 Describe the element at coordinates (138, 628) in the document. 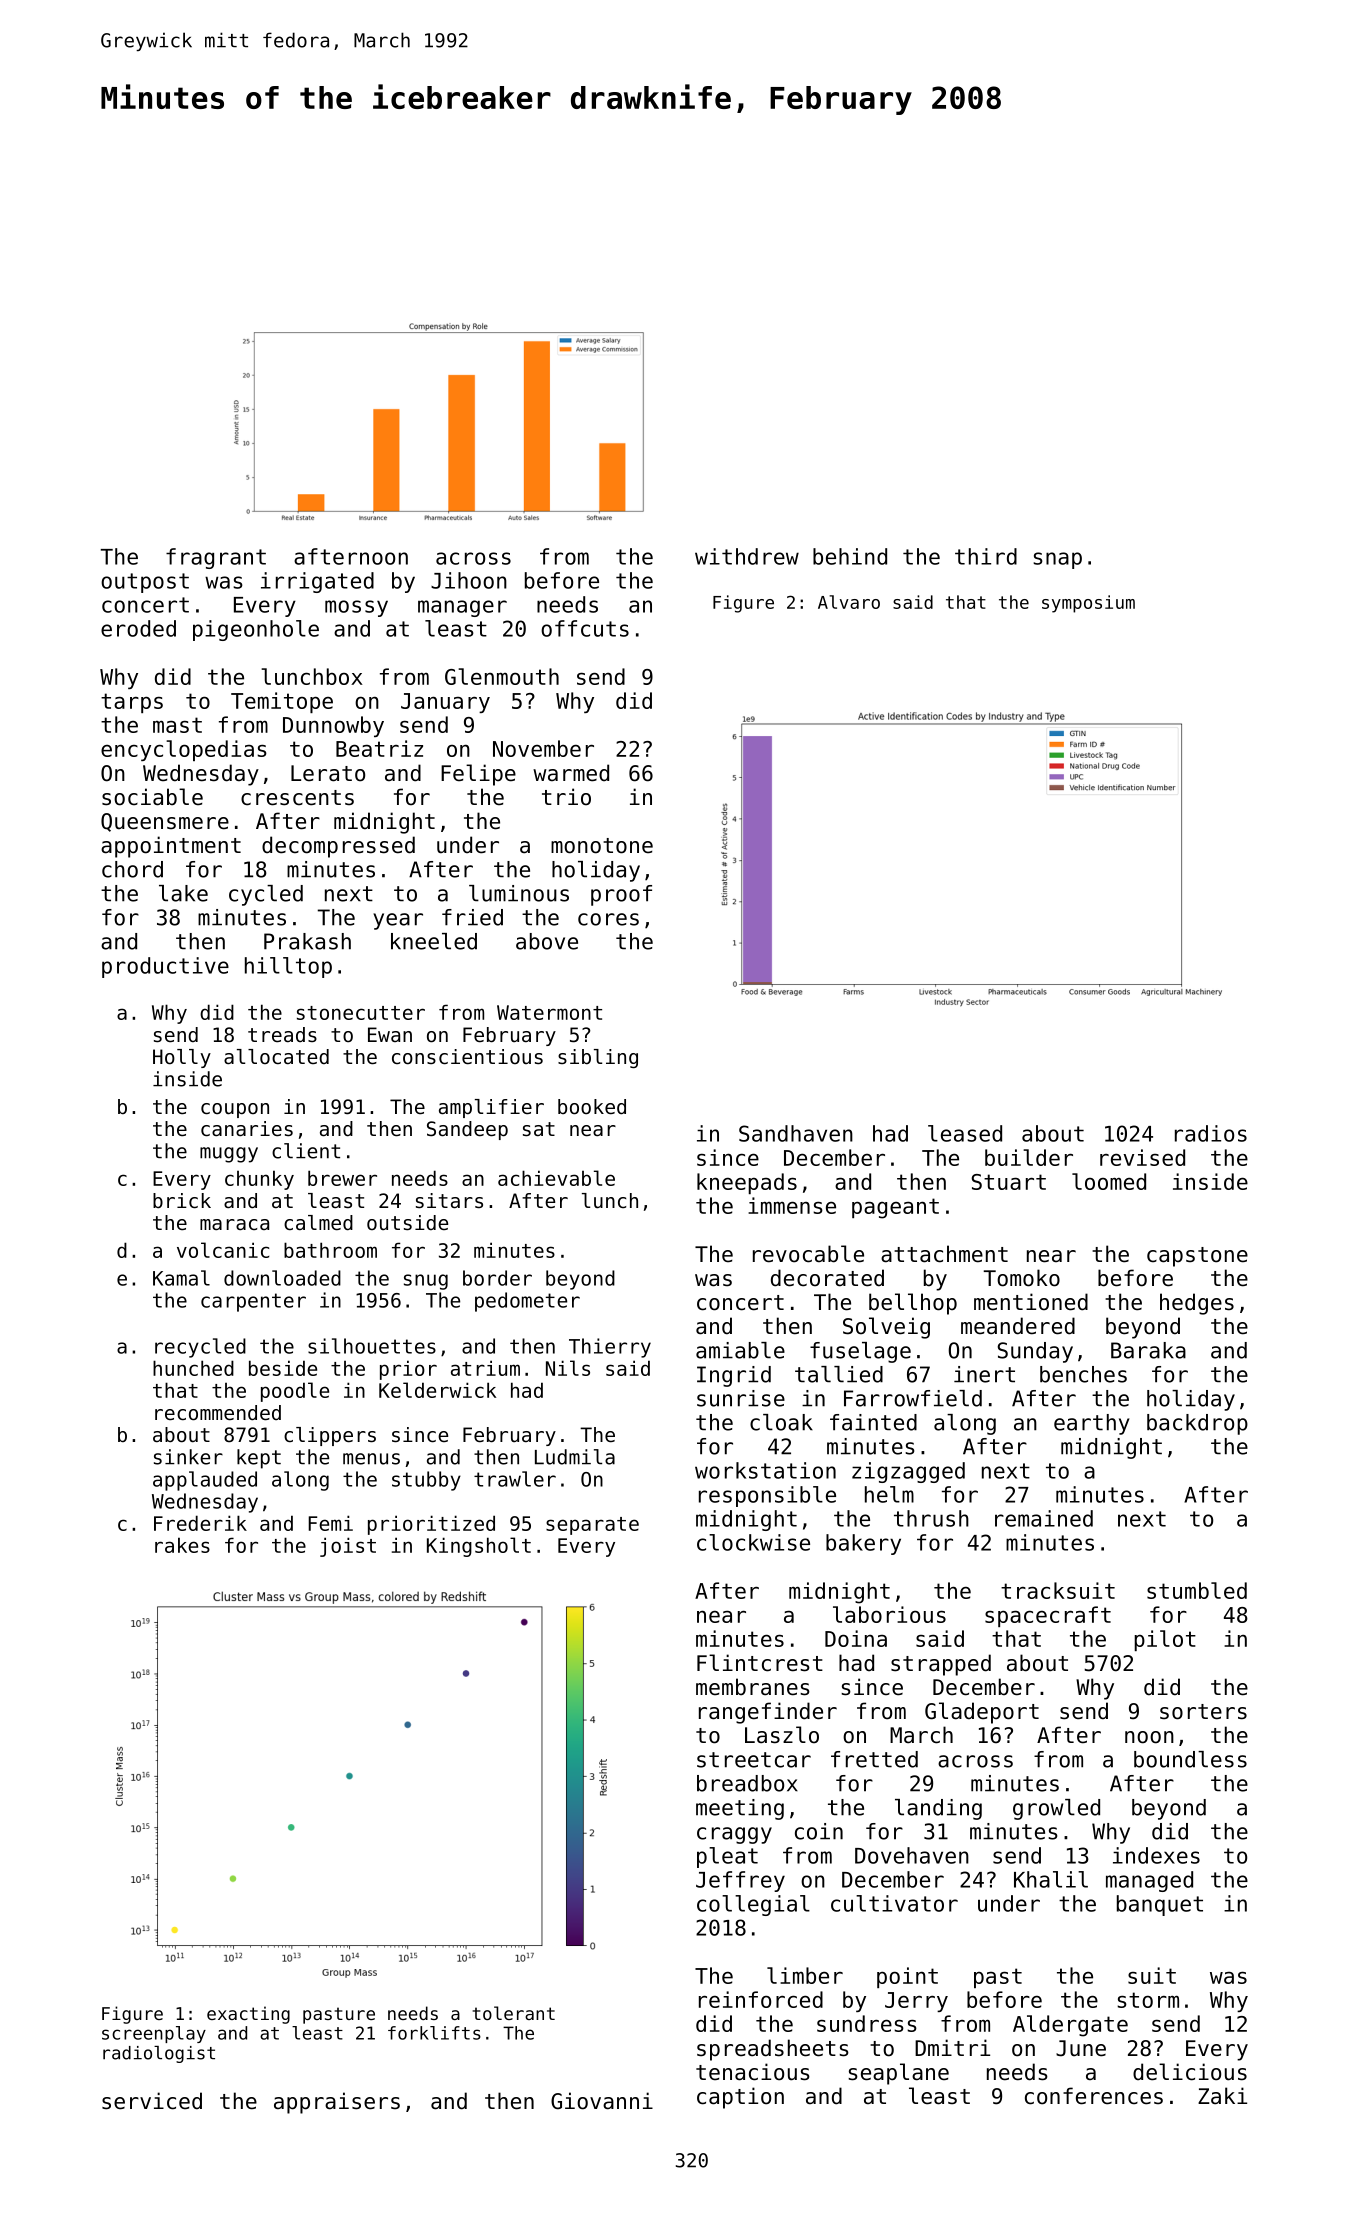

I see `eroded` at that location.
